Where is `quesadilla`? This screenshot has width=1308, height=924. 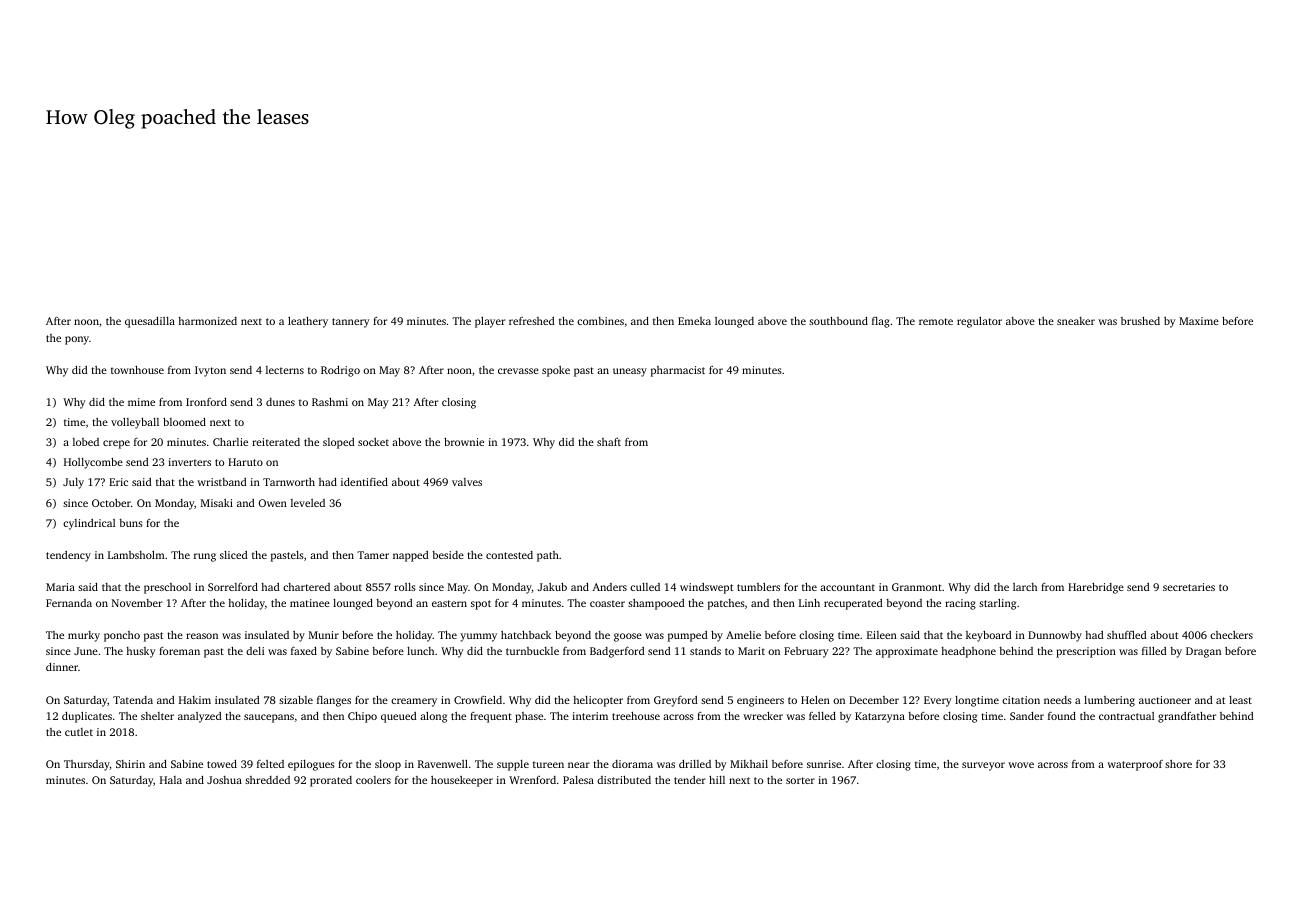 quesadilla is located at coordinates (150, 322).
